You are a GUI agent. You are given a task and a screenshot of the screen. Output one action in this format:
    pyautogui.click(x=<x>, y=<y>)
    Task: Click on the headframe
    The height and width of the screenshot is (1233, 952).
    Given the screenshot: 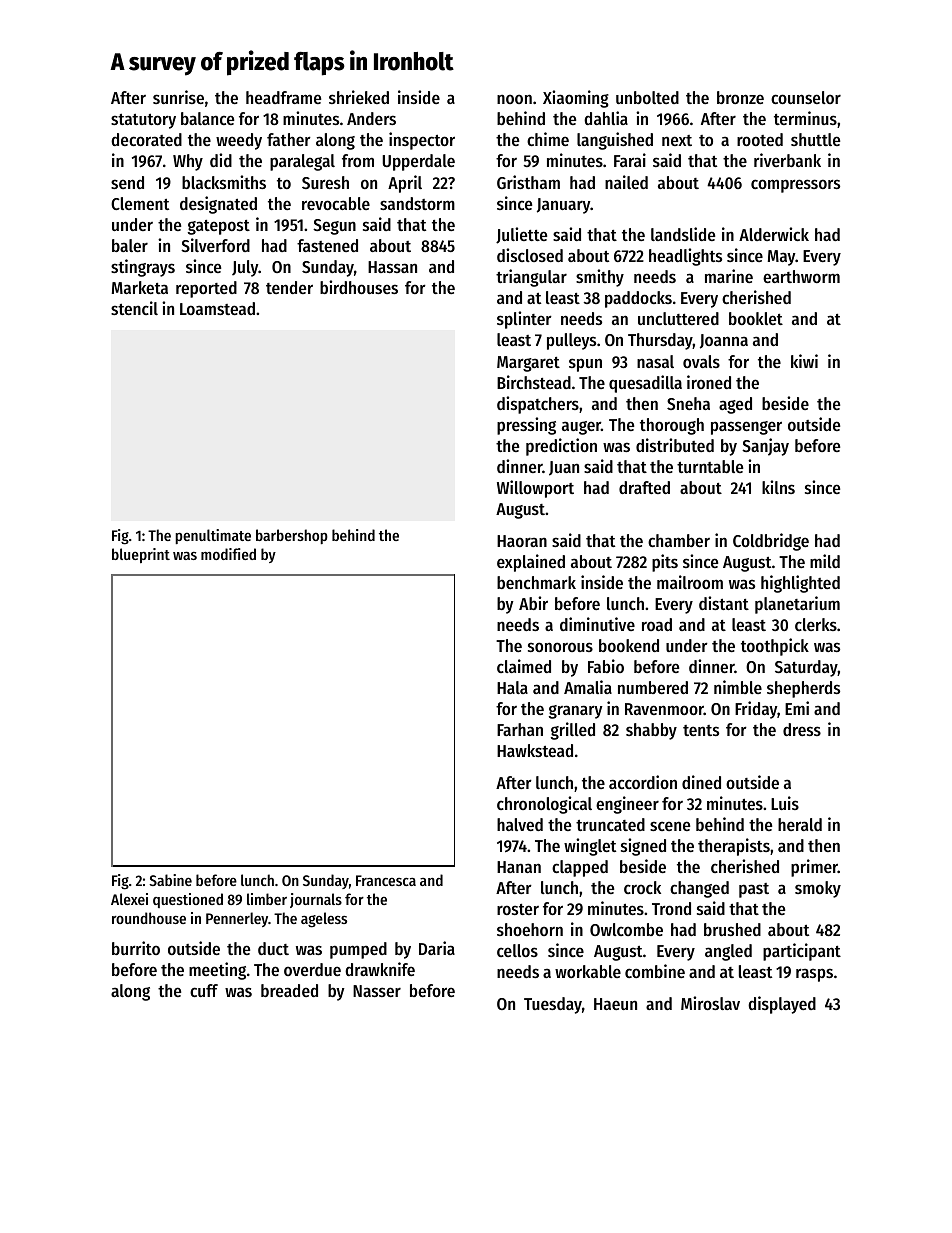 What is the action you would take?
    pyautogui.click(x=283, y=97)
